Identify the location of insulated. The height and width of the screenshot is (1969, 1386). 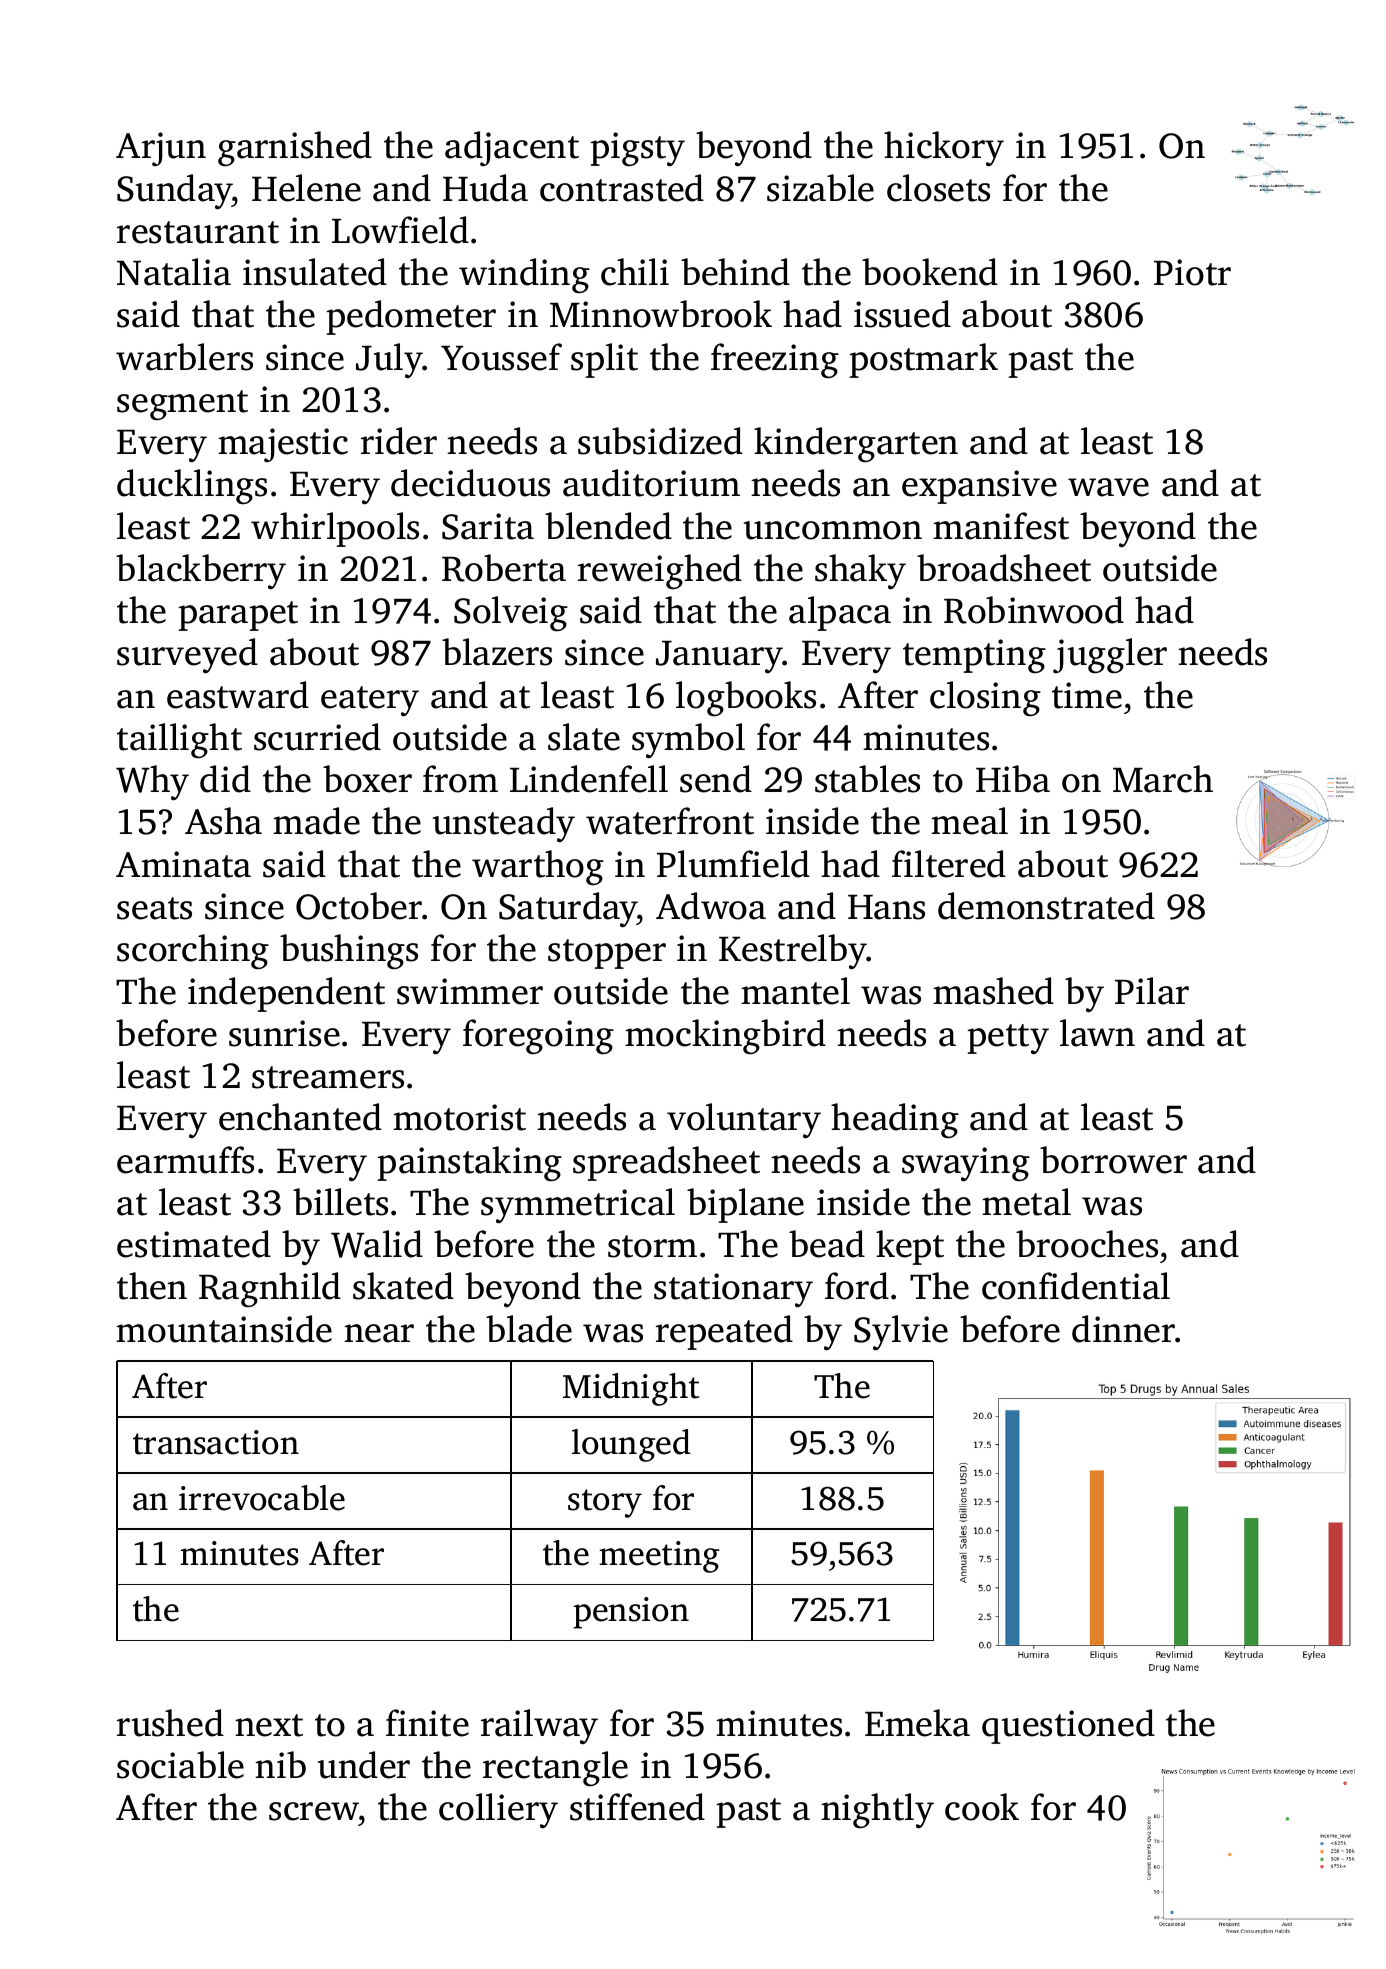
(315, 272).
